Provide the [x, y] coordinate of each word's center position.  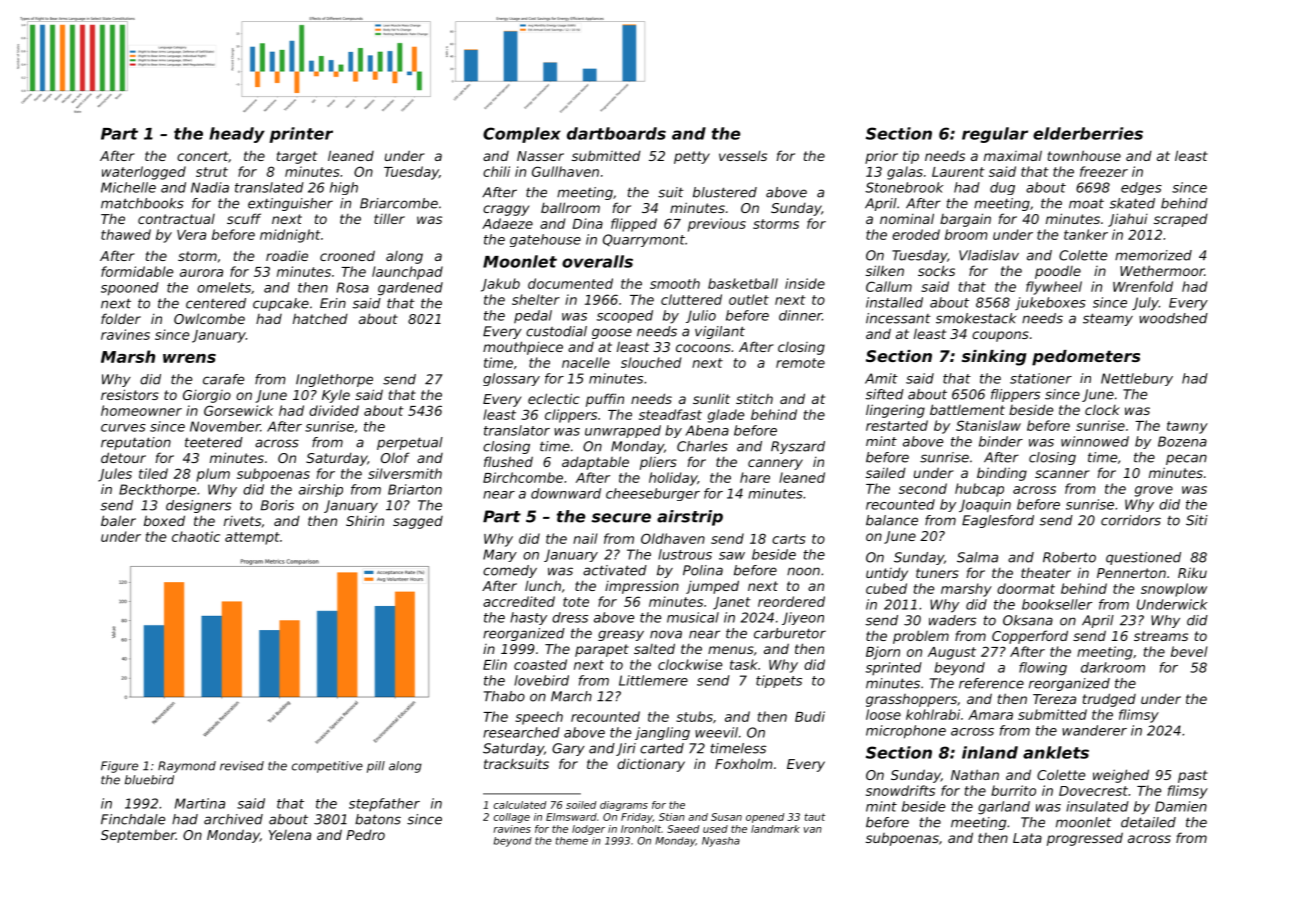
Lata [1027, 838]
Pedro [365, 834]
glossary [511, 379]
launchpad [407, 273]
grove [1154, 491]
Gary [568, 749]
